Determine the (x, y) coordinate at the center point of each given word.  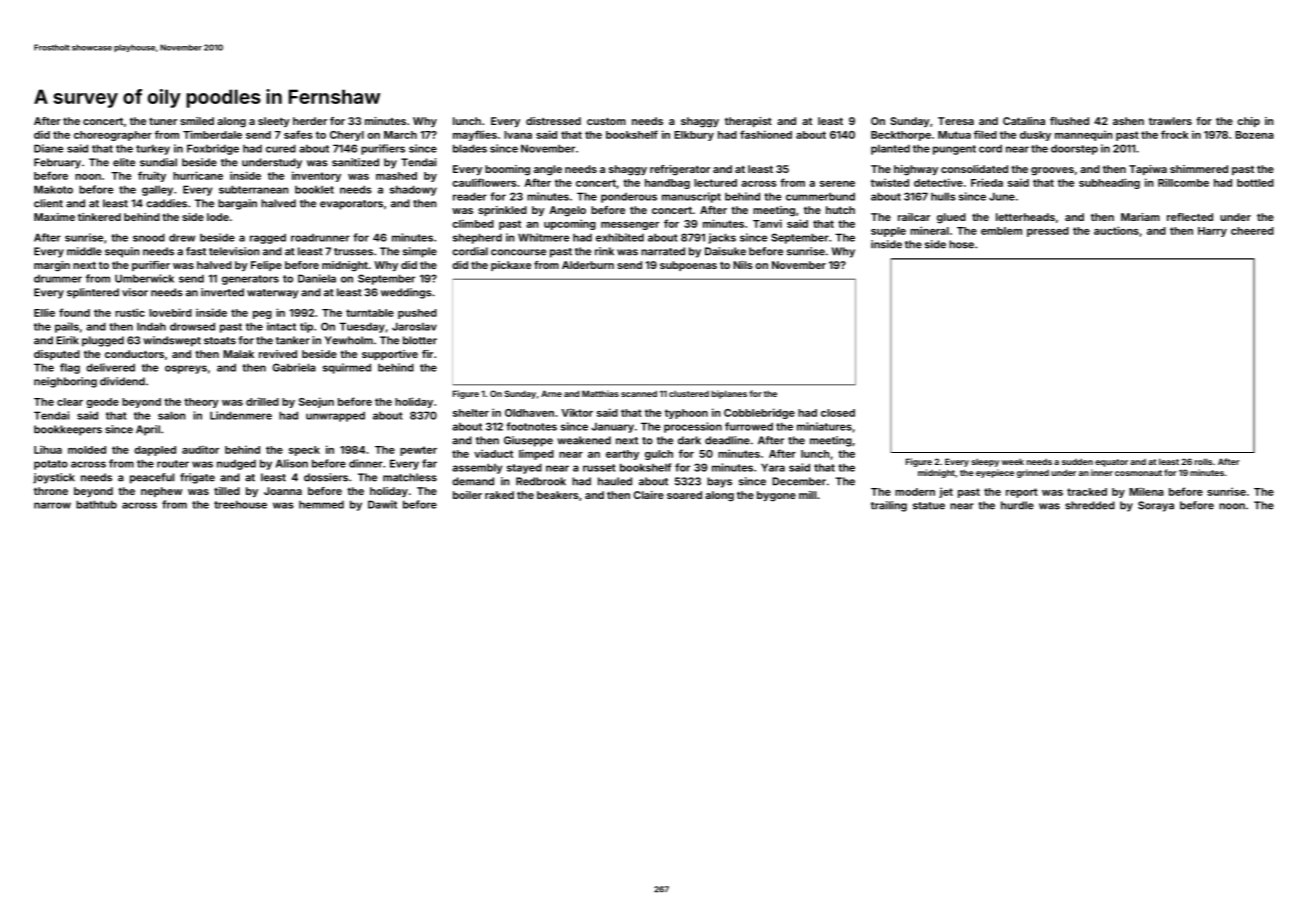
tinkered (99, 217)
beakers (558, 495)
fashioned (766, 134)
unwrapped (335, 417)
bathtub (96, 504)
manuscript (691, 197)
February (57, 163)
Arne (551, 393)
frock (1175, 134)
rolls (1204, 461)
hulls (943, 196)
